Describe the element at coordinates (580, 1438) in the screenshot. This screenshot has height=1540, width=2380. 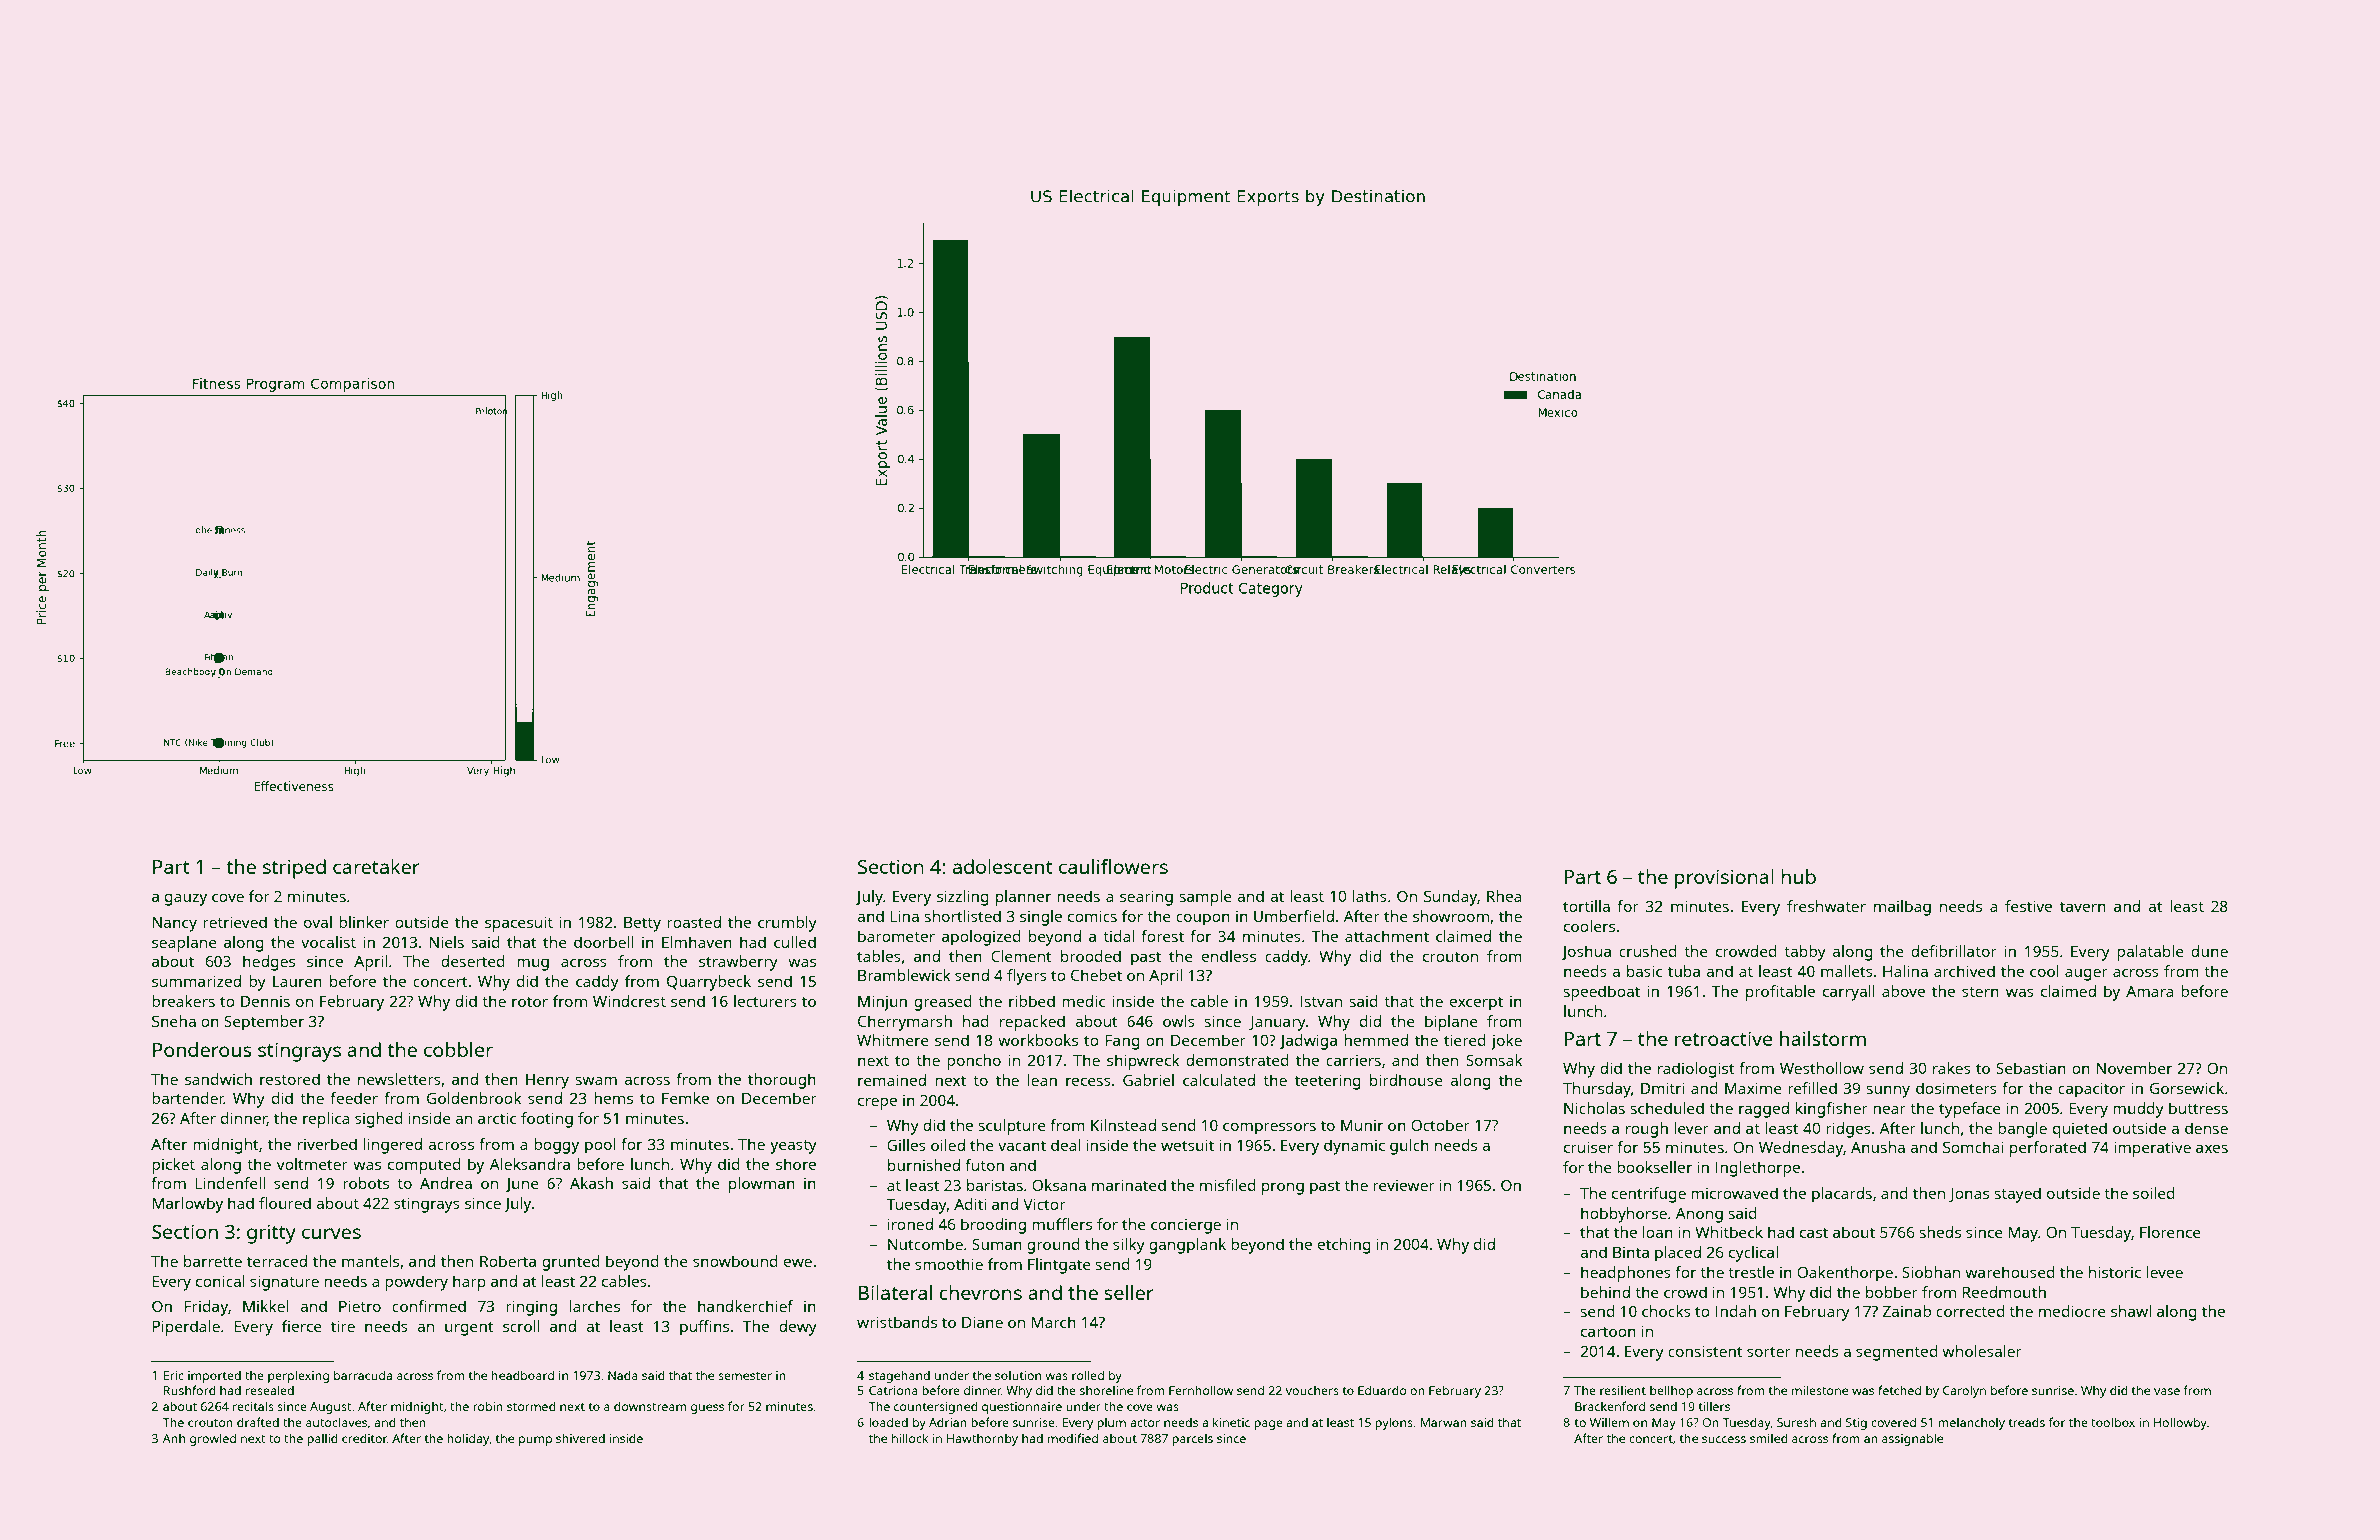
I see `shivered` at that location.
